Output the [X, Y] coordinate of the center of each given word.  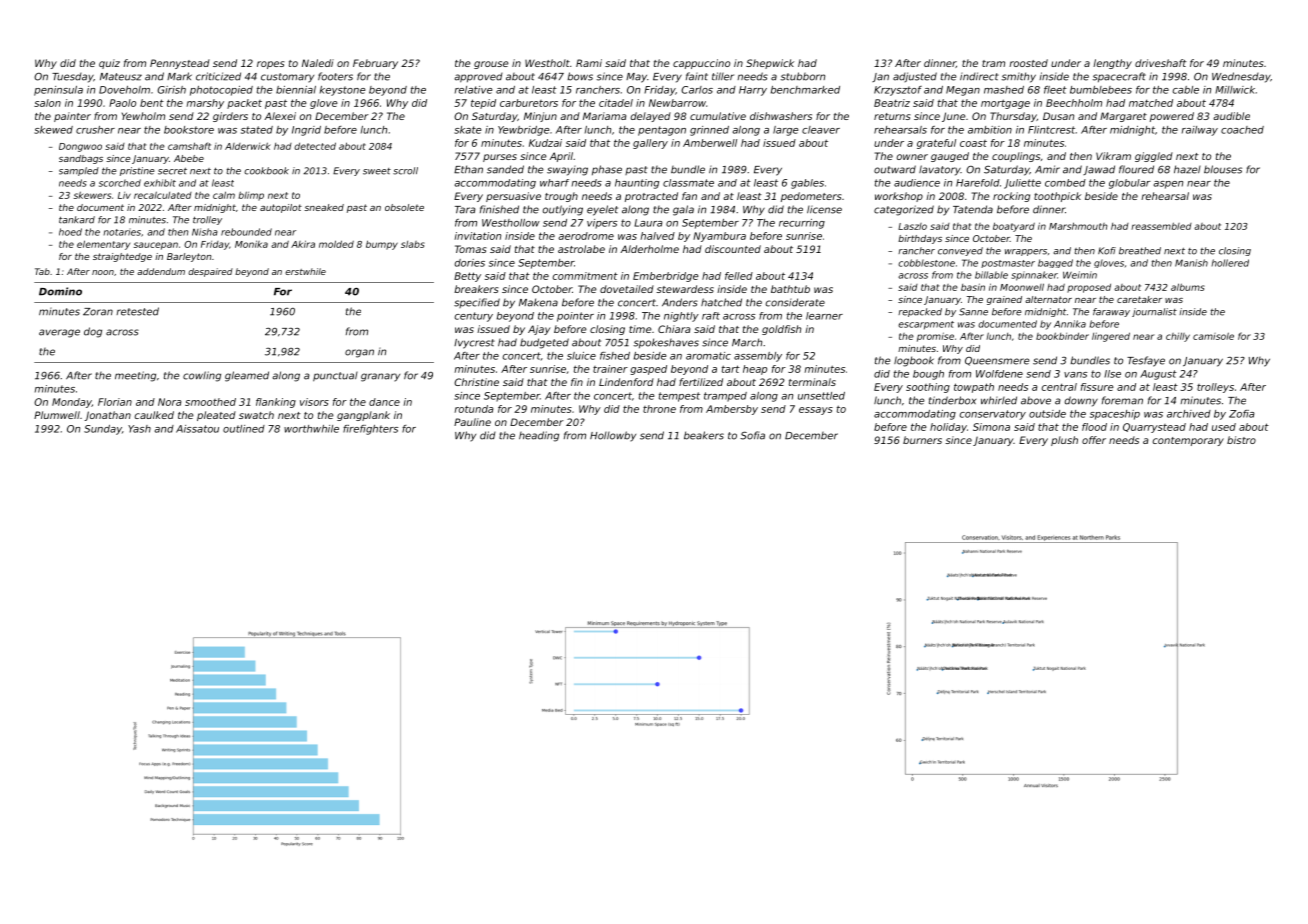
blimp [251, 196]
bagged [1055, 263]
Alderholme [649, 249]
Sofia [752, 435]
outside [1047, 414]
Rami [589, 63]
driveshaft [1161, 63]
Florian [115, 402]
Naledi [318, 63]
